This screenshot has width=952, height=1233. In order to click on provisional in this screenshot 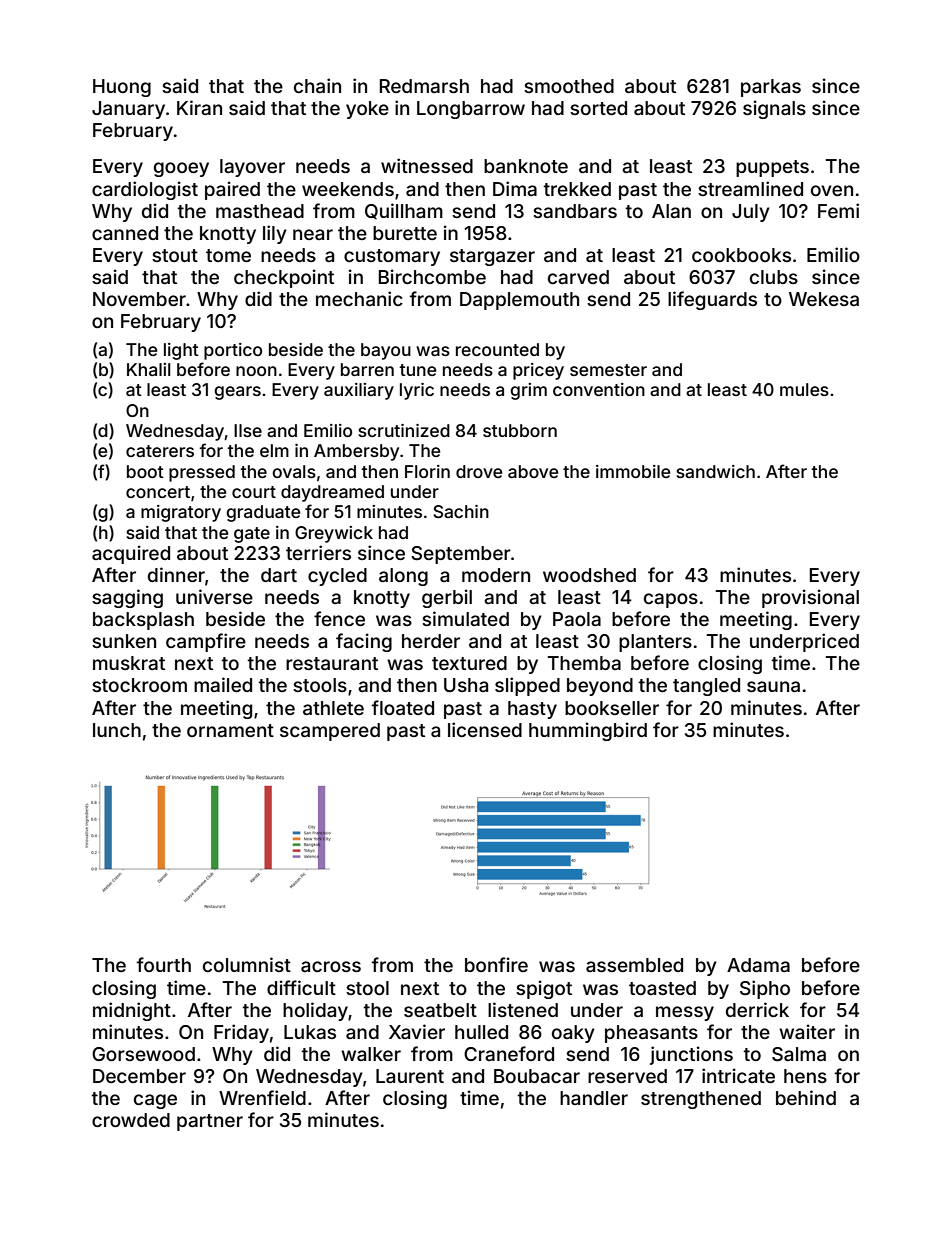, I will do `click(810, 598)`.
